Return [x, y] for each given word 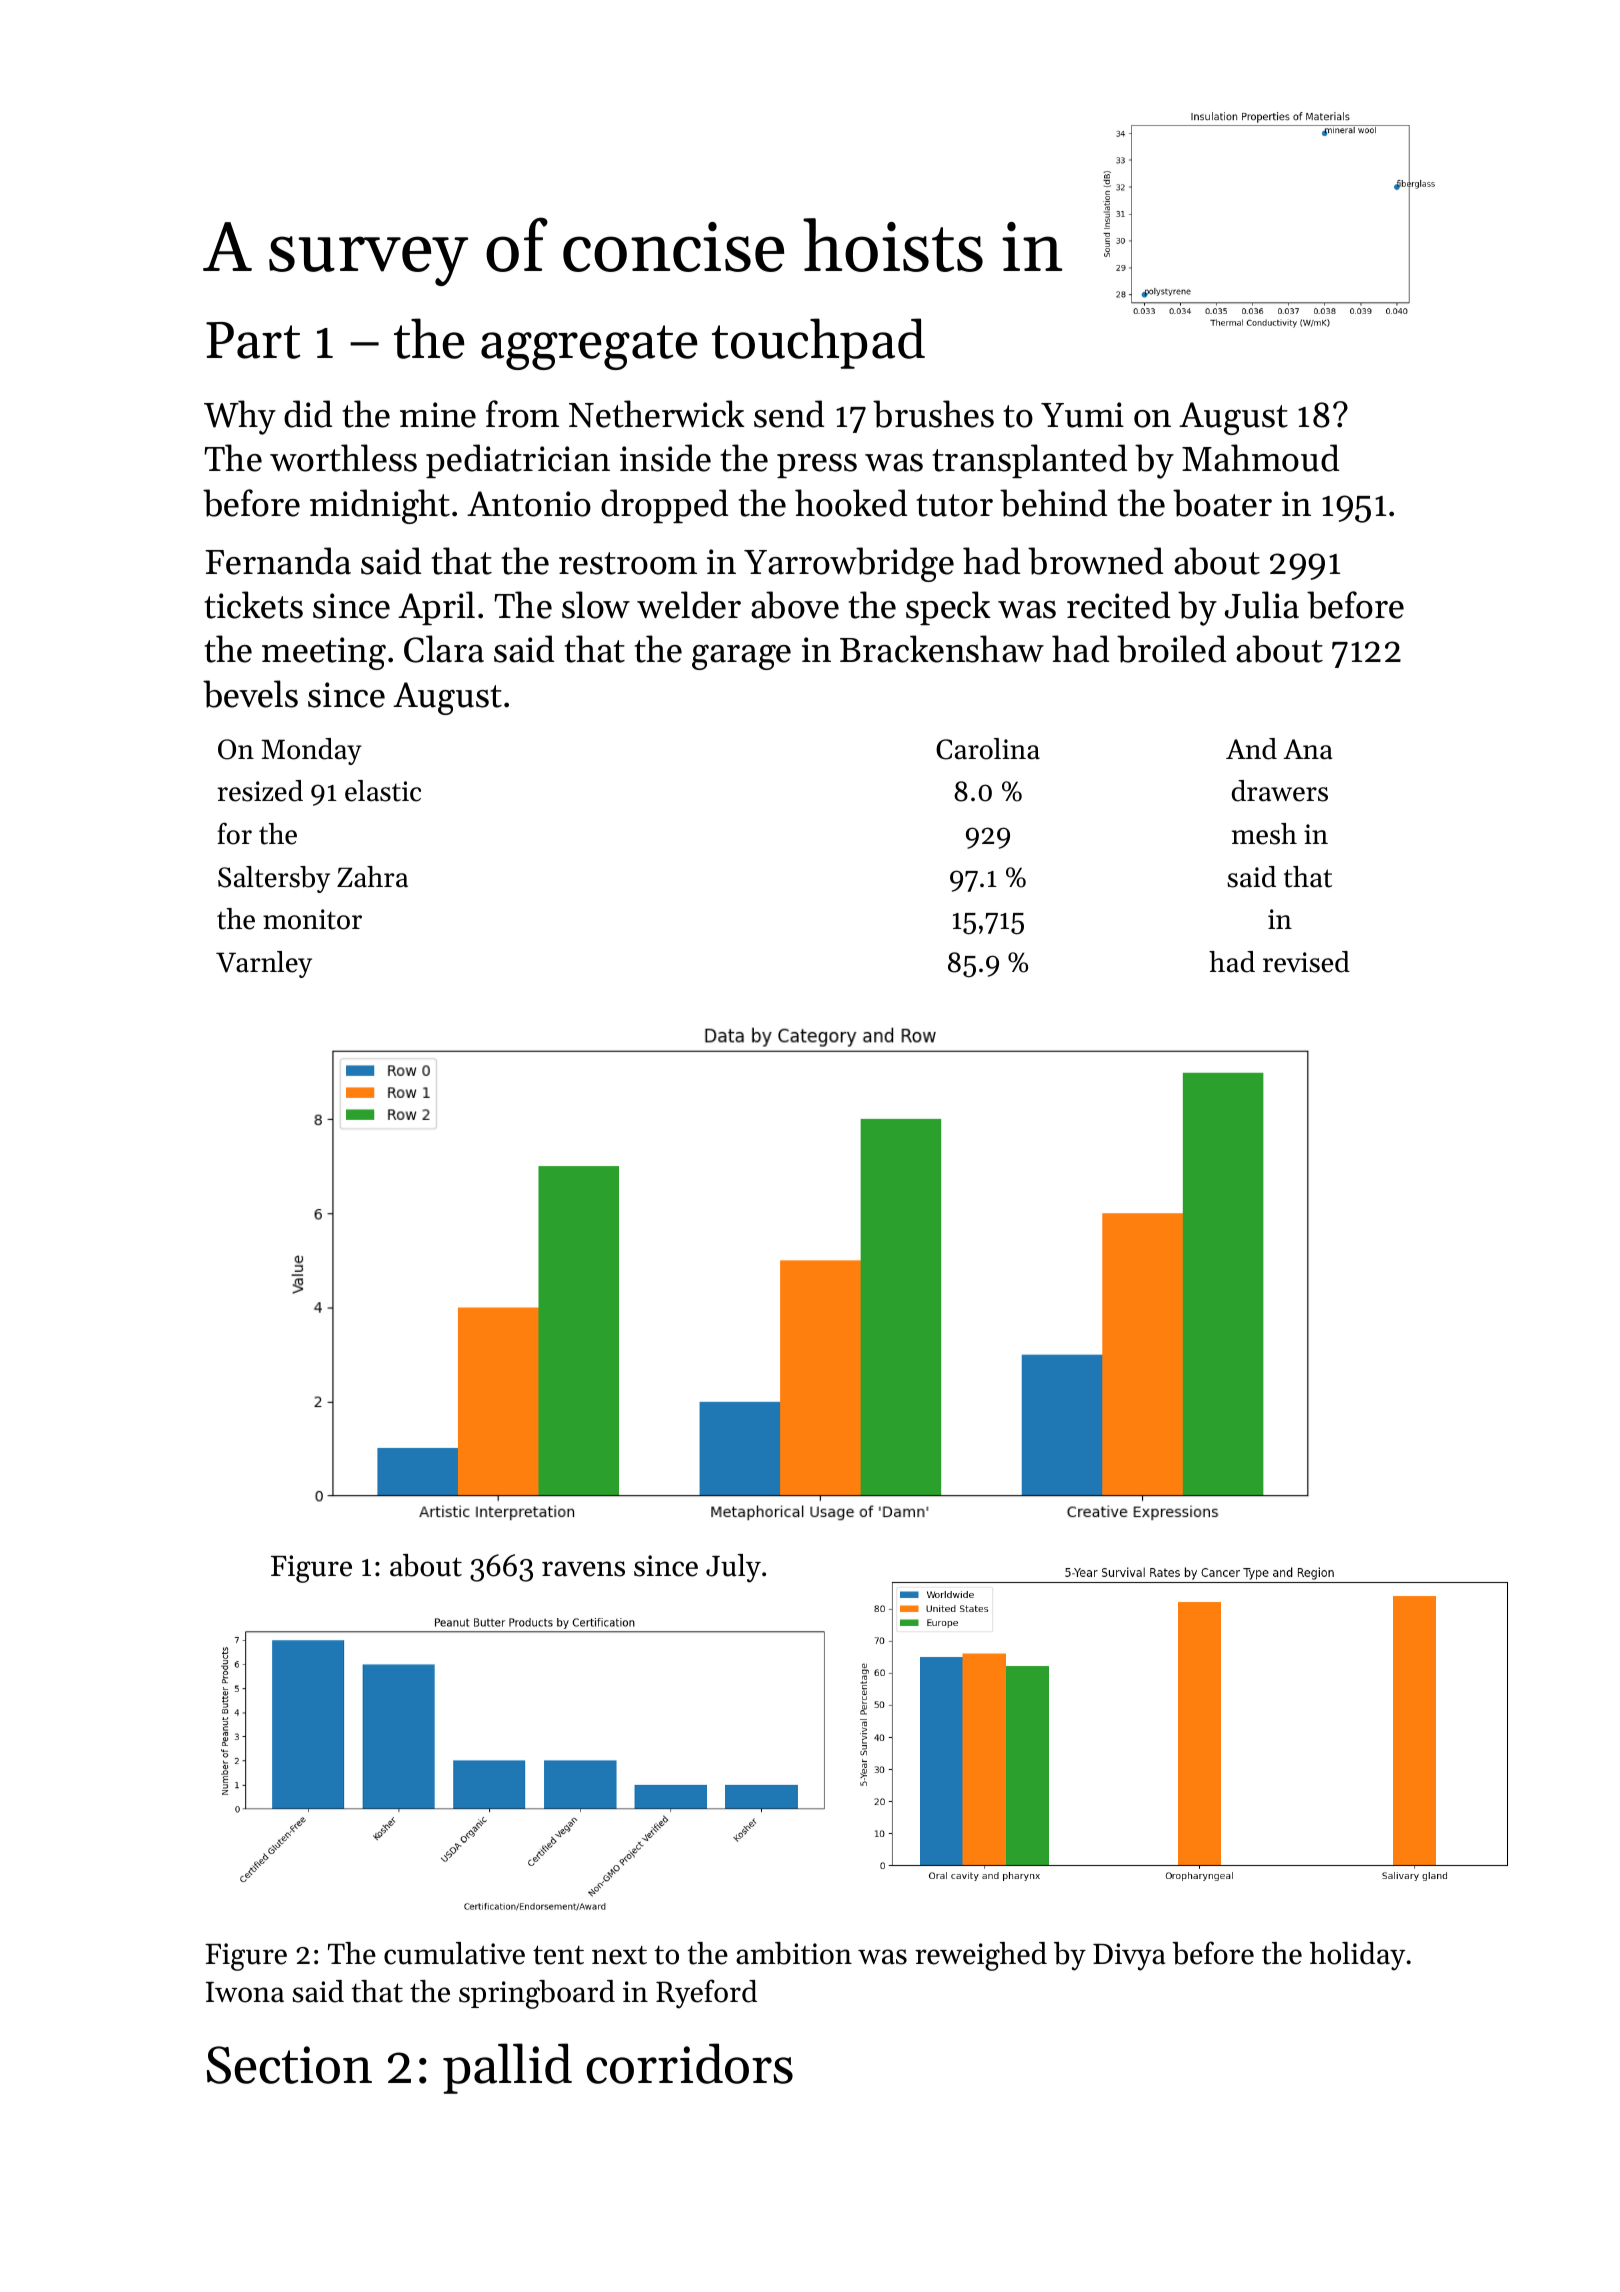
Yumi [1082, 415]
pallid [507, 2068]
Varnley [264, 964]
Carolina [988, 749]
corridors [689, 2063]
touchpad [818, 343]
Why [240, 417]
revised [1306, 962]
